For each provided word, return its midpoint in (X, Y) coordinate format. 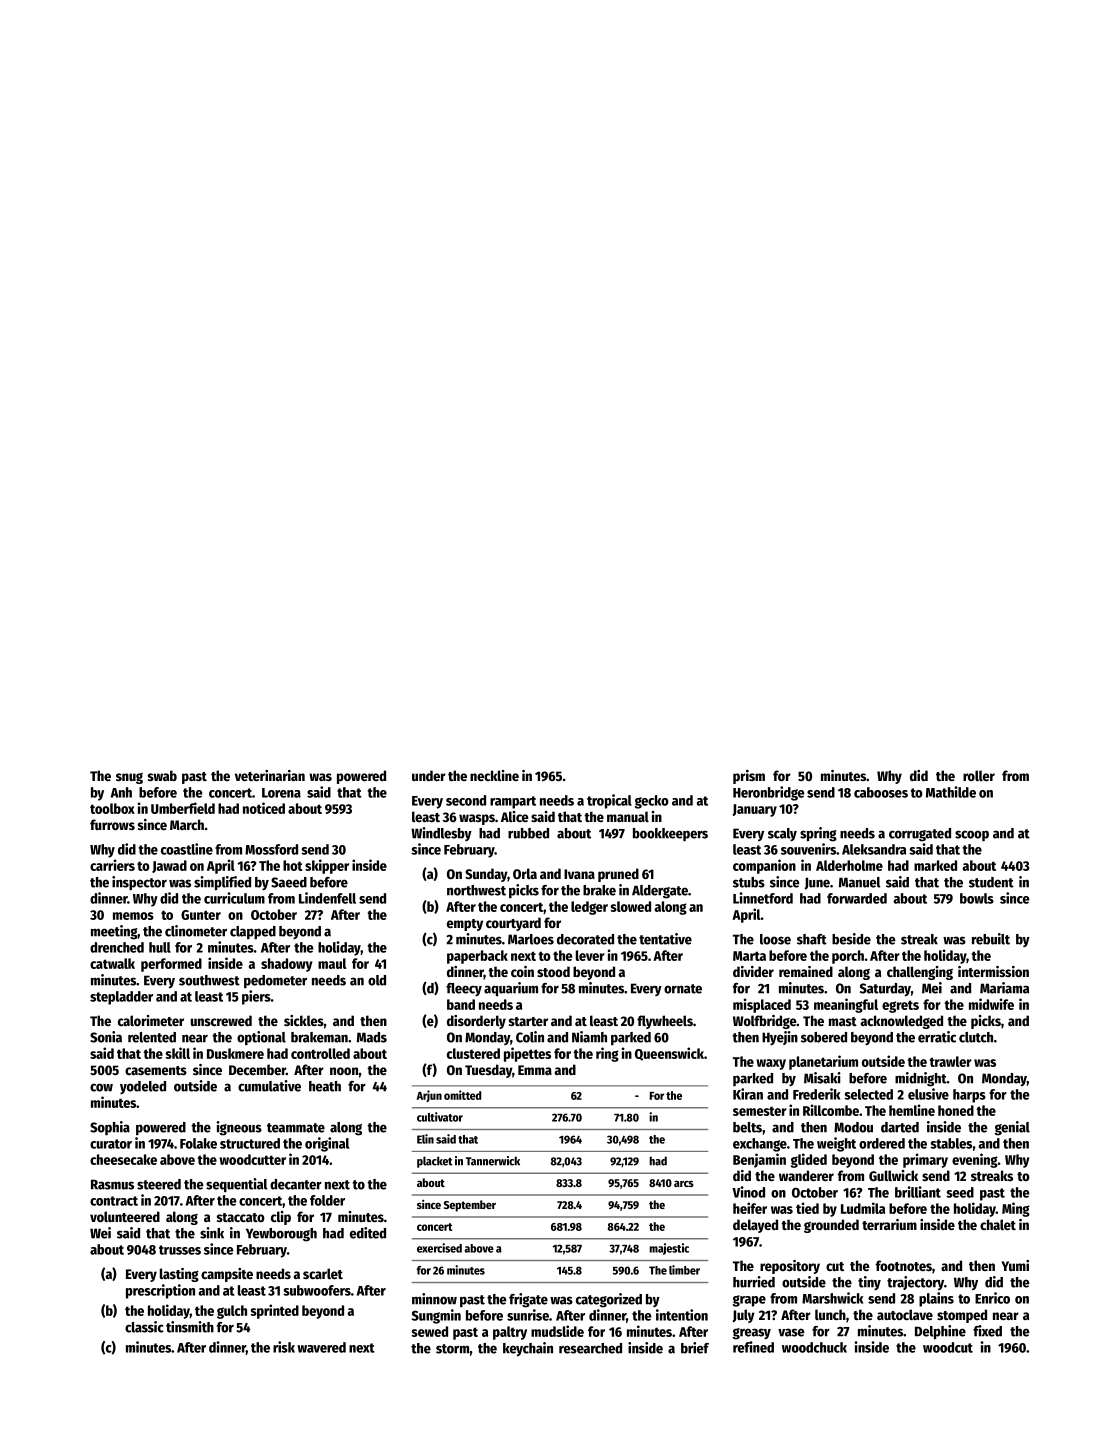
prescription (160, 1291)
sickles (304, 1020)
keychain (528, 1349)
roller (979, 775)
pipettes (527, 1054)
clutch (976, 1037)
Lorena (281, 793)
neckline (494, 775)
